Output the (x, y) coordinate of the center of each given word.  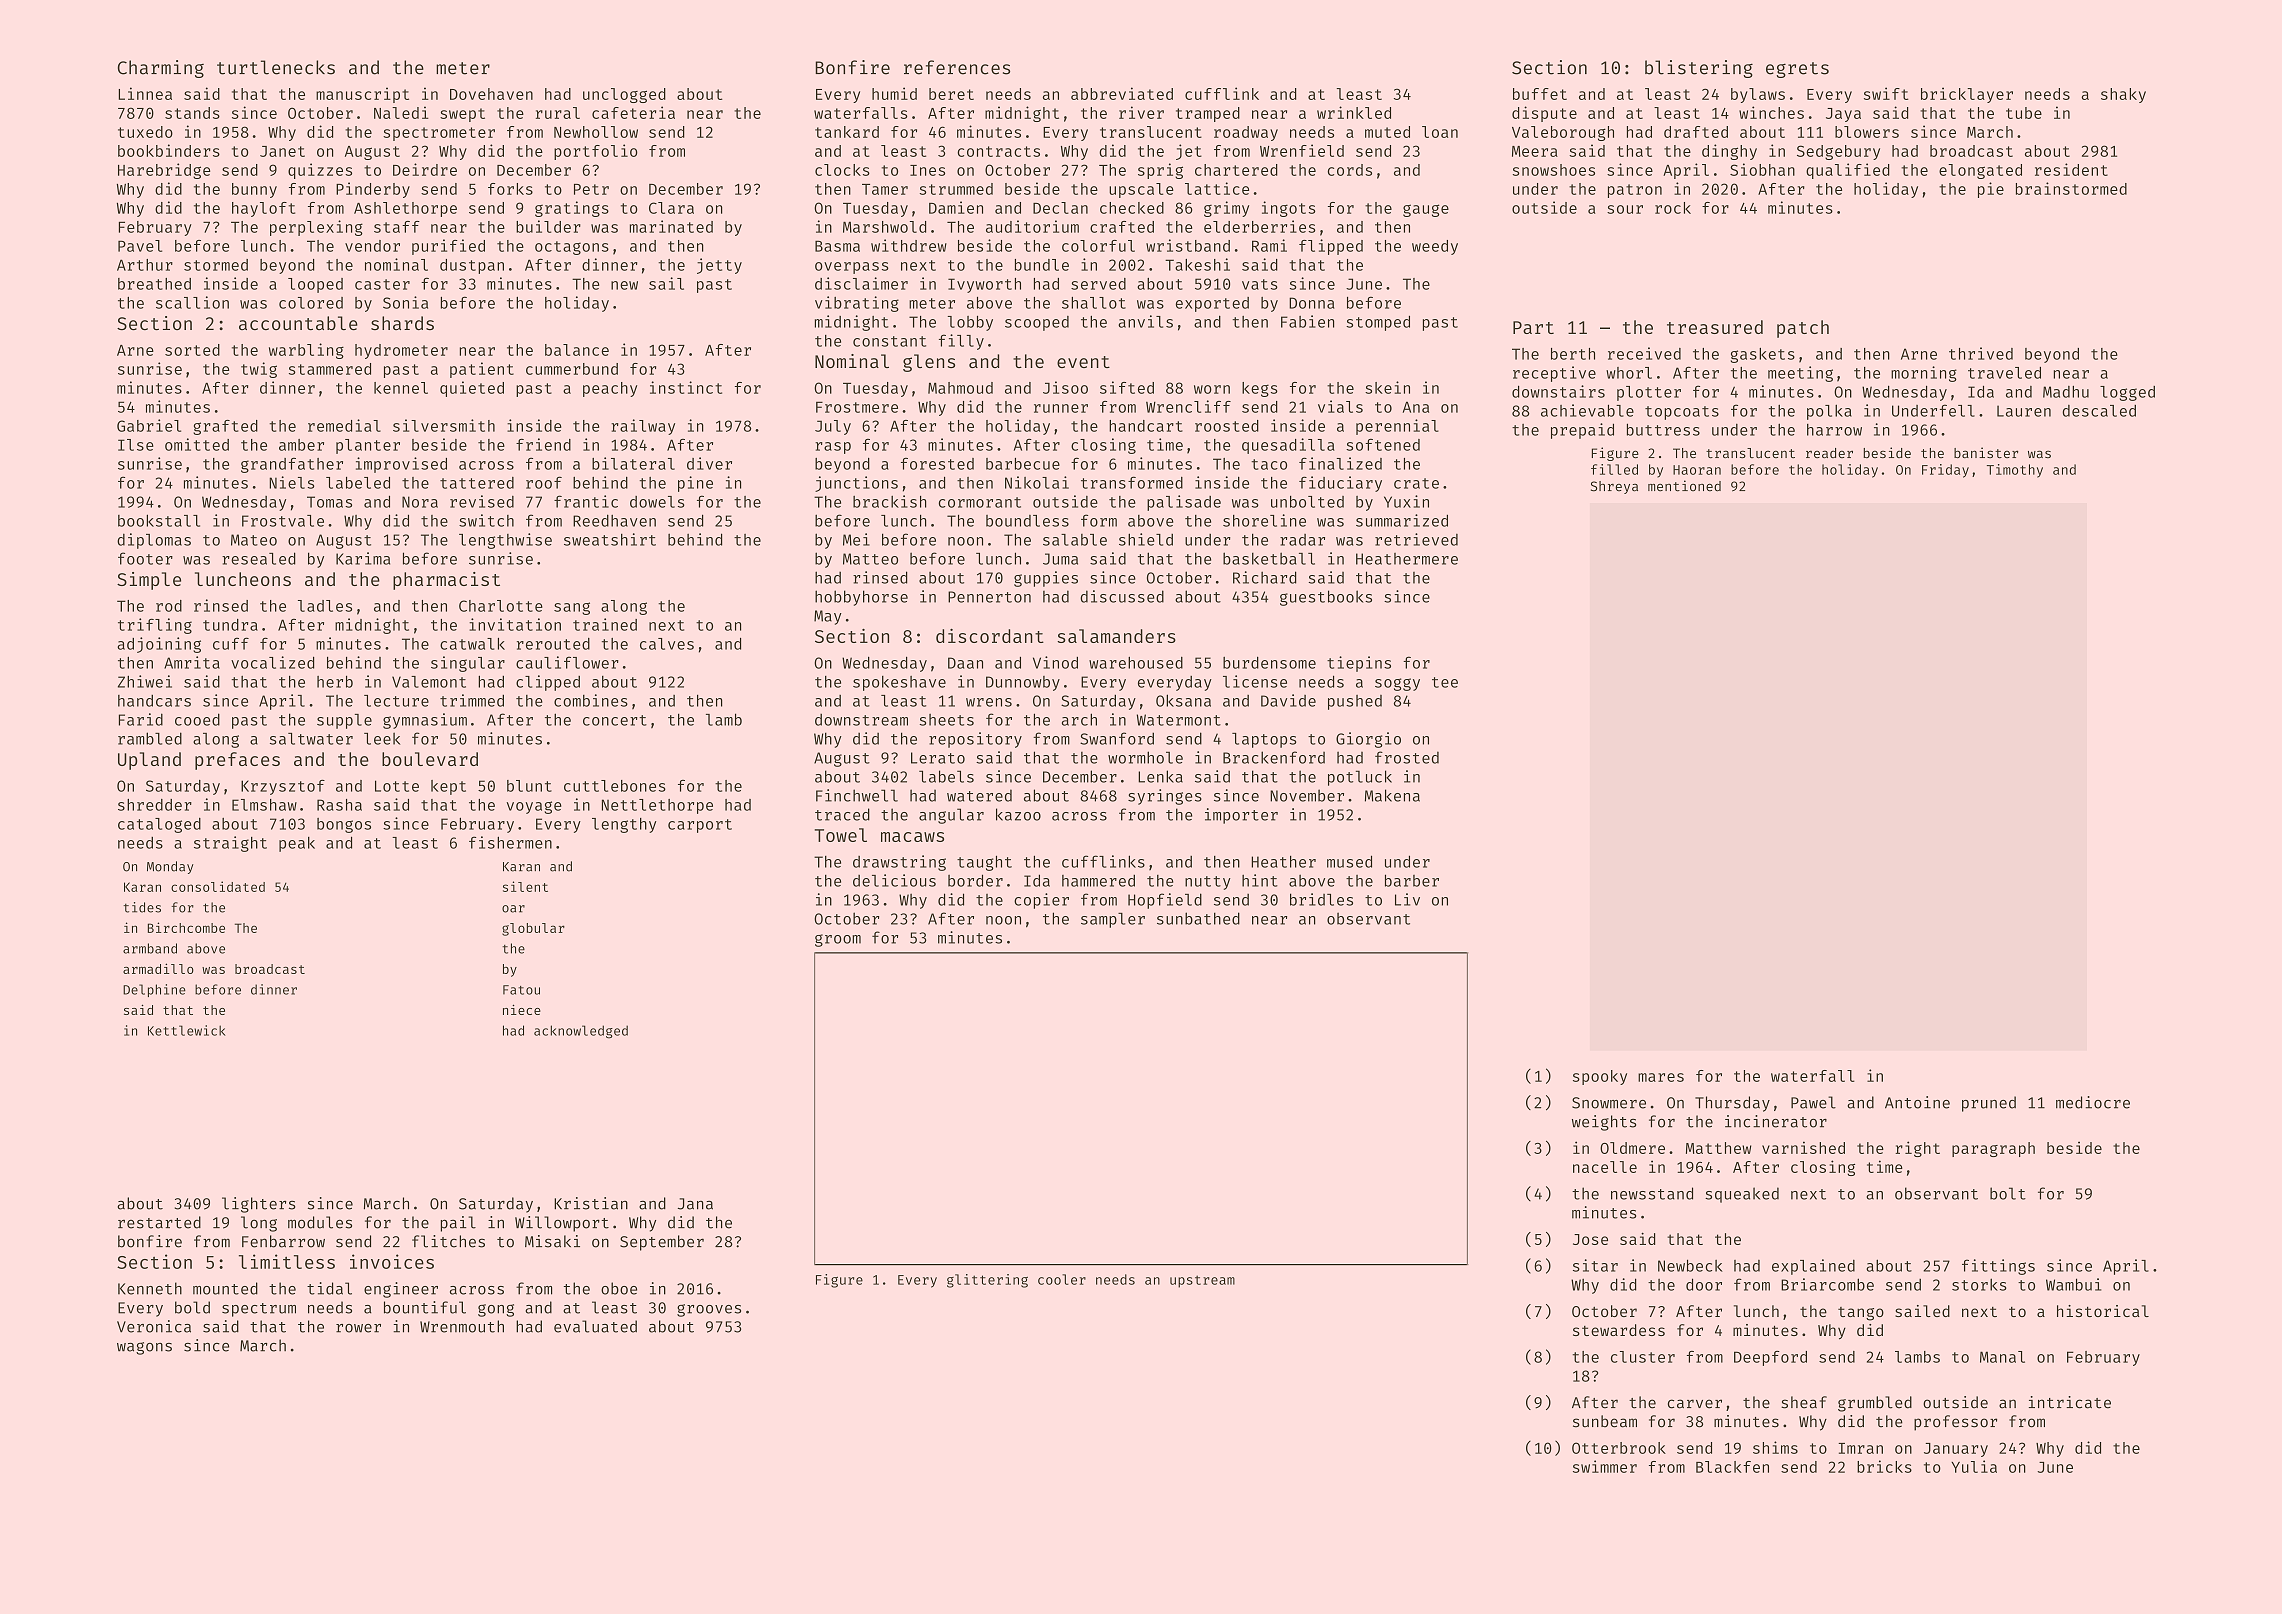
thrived (1981, 353)
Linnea (145, 93)
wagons (144, 1348)
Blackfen (1732, 1467)
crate (1416, 483)
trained (605, 624)
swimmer (1605, 1466)
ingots (1288, 209)
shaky (2123, 95)
